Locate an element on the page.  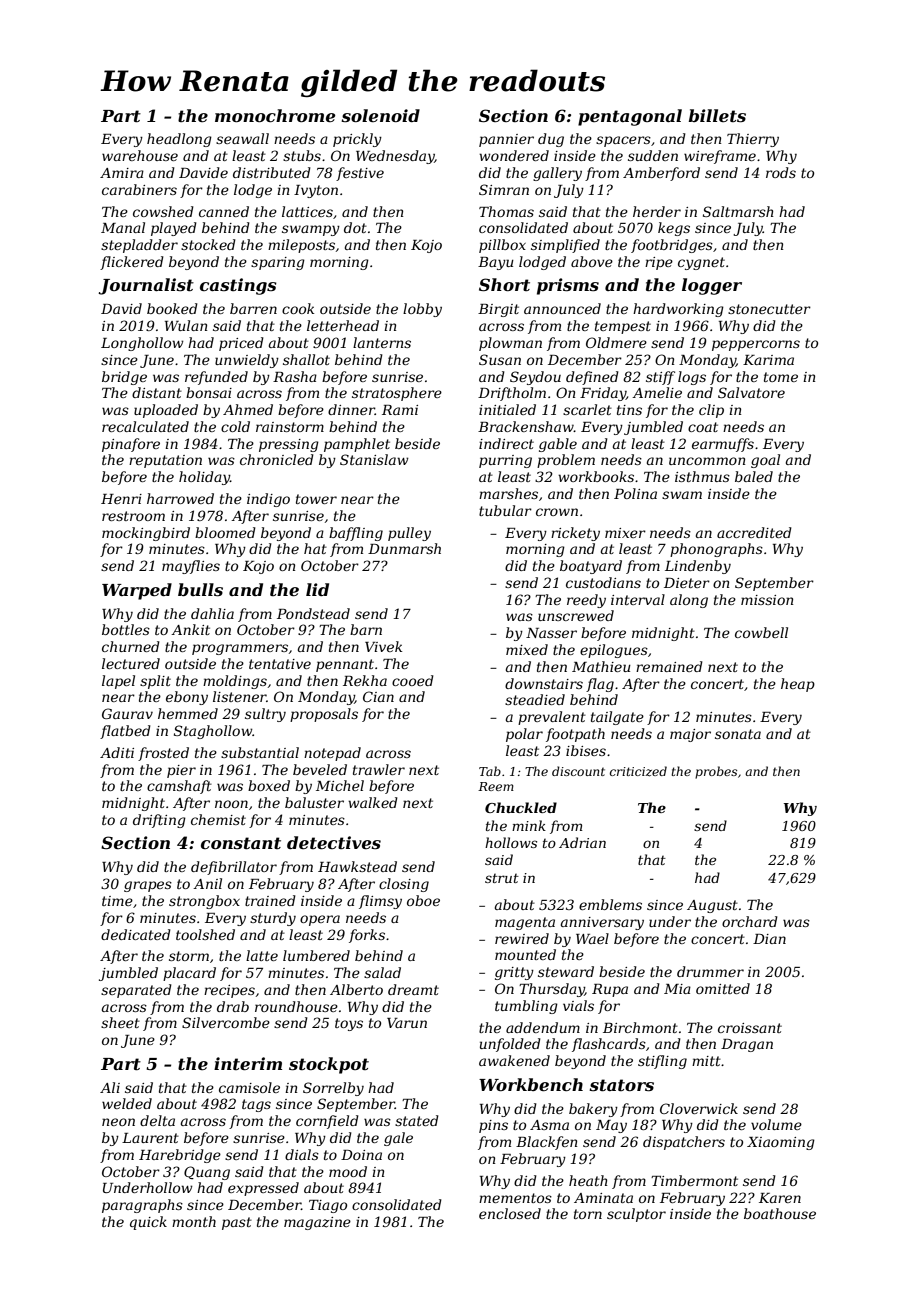
festive is located at coordinates (360, 174).
